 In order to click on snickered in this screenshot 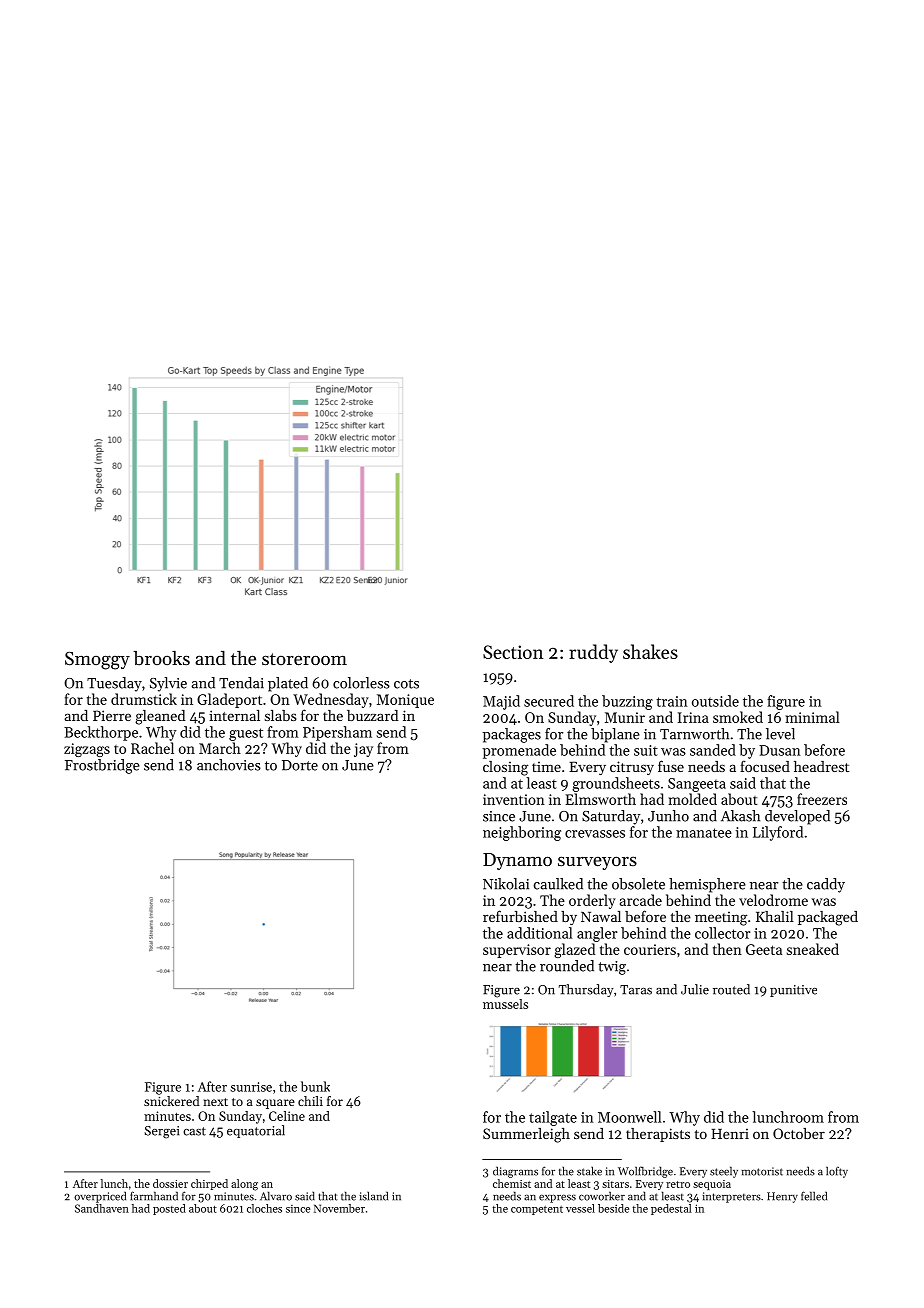, I will do `click(172, 1101)`.
